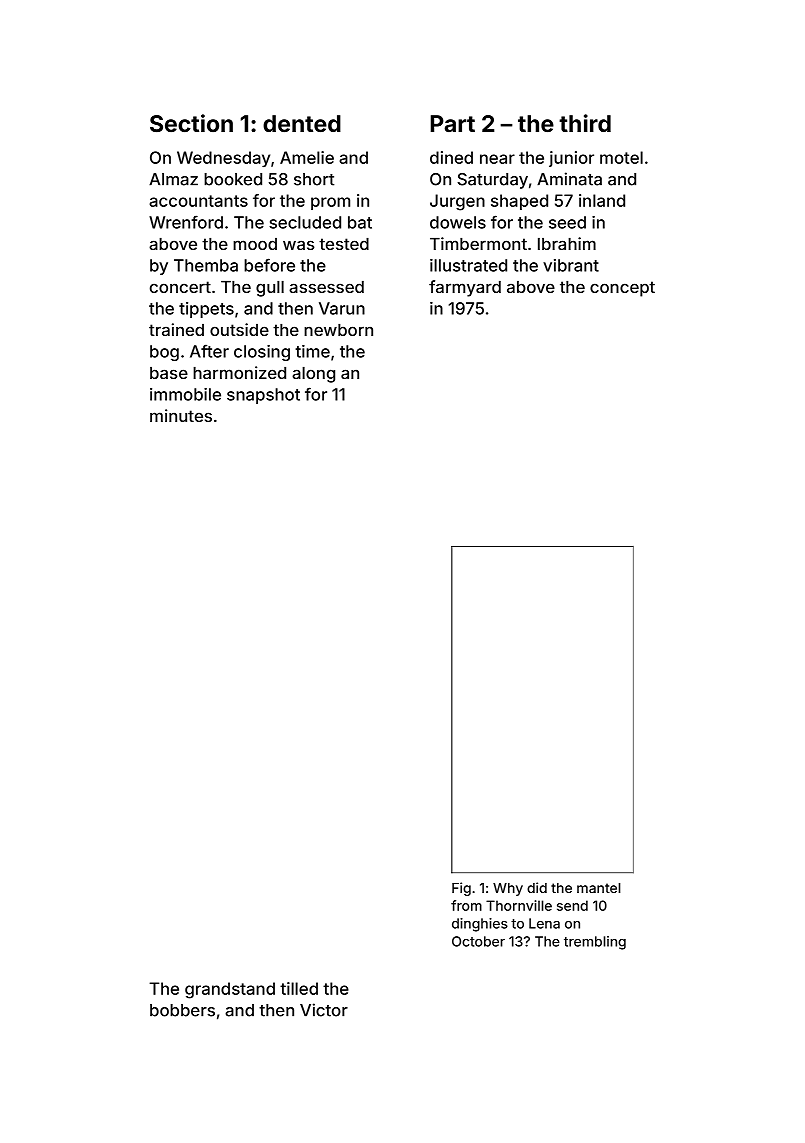 Image resolution: width=805 pixels, height=1143 pixels. What do you see at coordinates (169, 373) in the screenshot?
I see `base` at bounding box center [169, 373].
